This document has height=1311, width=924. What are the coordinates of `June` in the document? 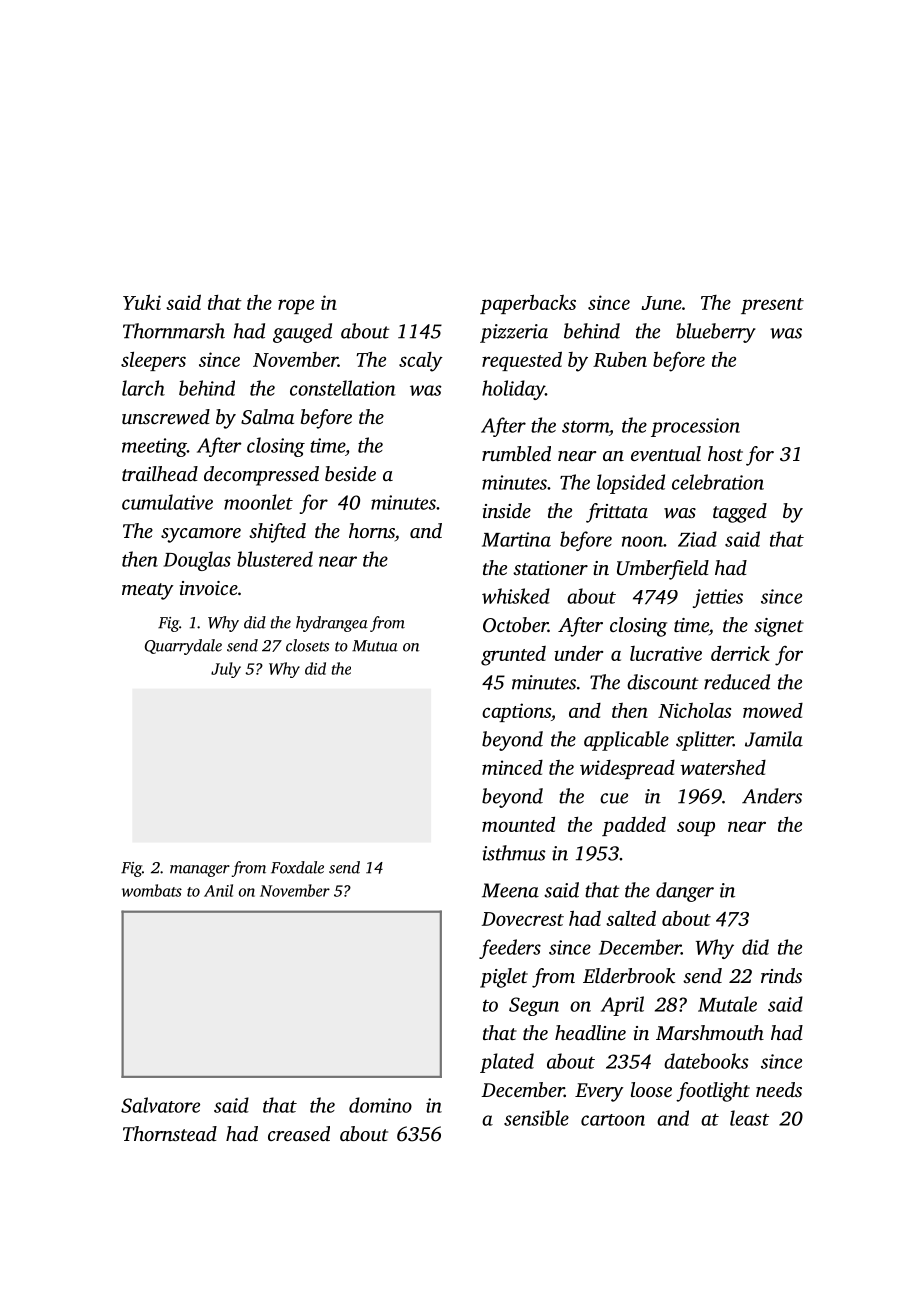 It's located at (662, 303).
